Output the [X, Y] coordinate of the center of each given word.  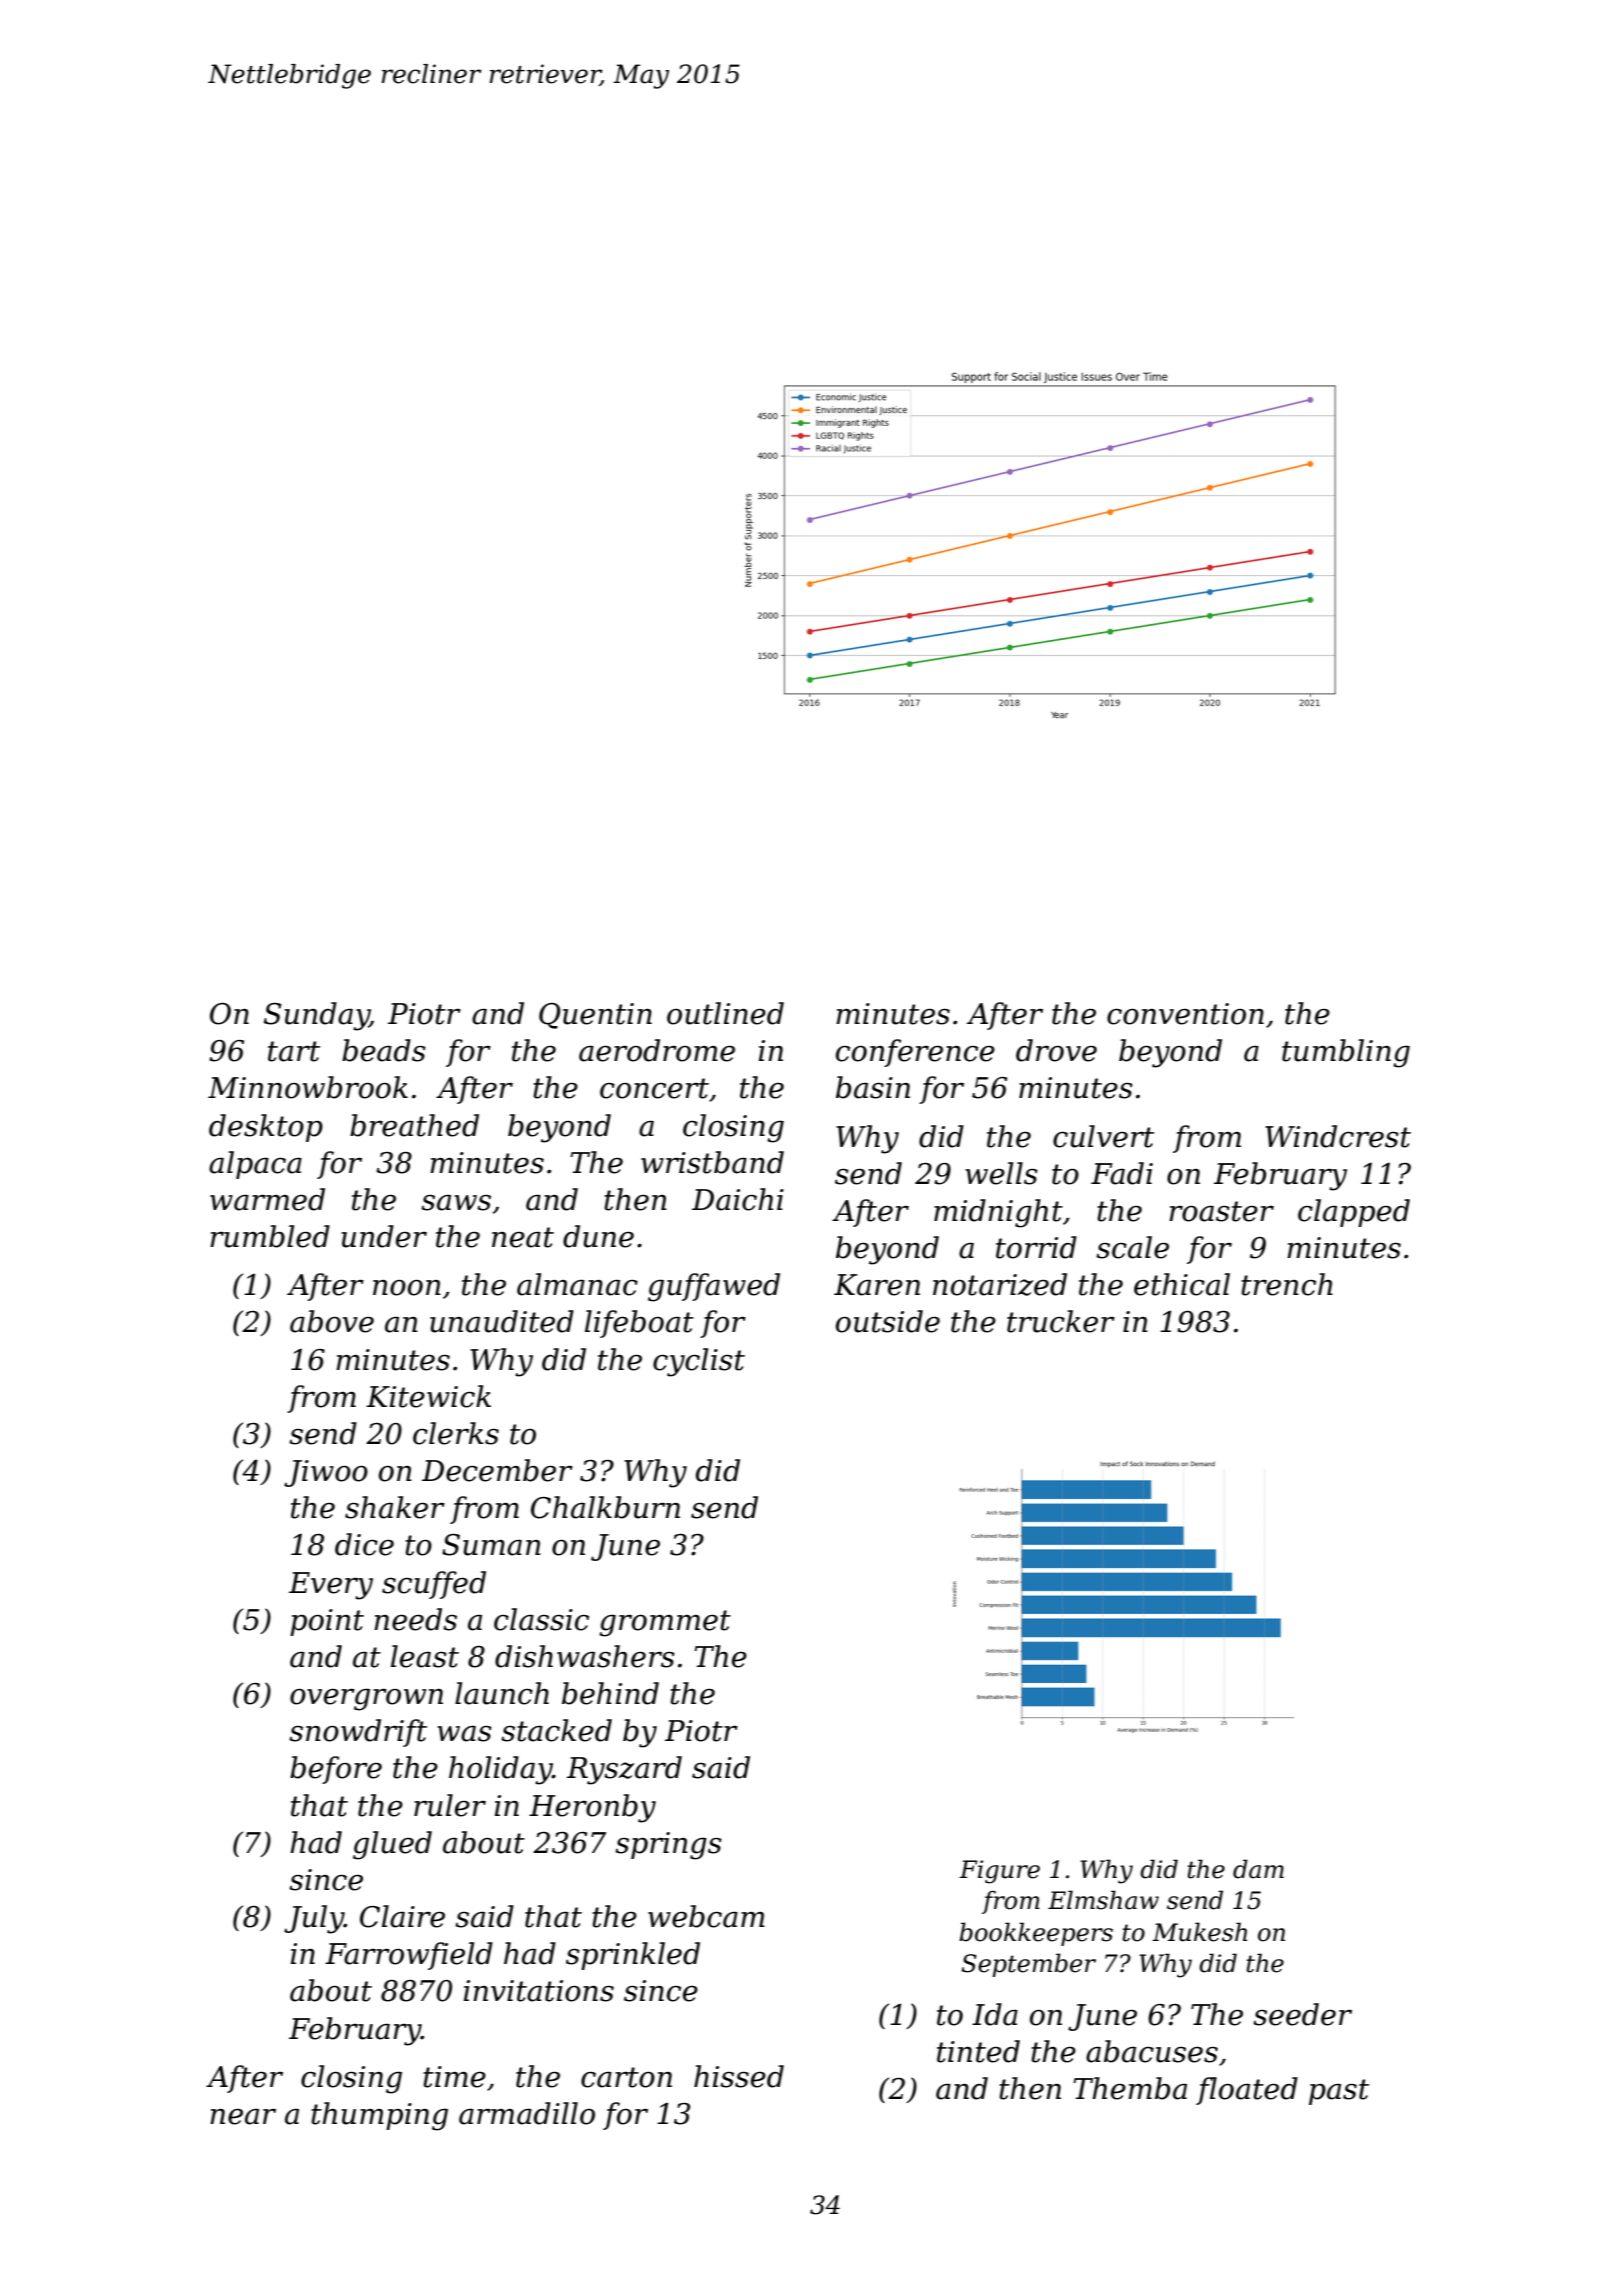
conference [915, 1053]
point [327, 1622]
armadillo [527, 2113]
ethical [1182, 1284]
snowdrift [358, 1733]
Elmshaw [1103, 1900]
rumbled [270, 1236]
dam [1258, 1869]
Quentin [595, 1016]
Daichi [738, 1199]
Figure [999, 1872]
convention [1185, 1014]
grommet [665, 1623]
